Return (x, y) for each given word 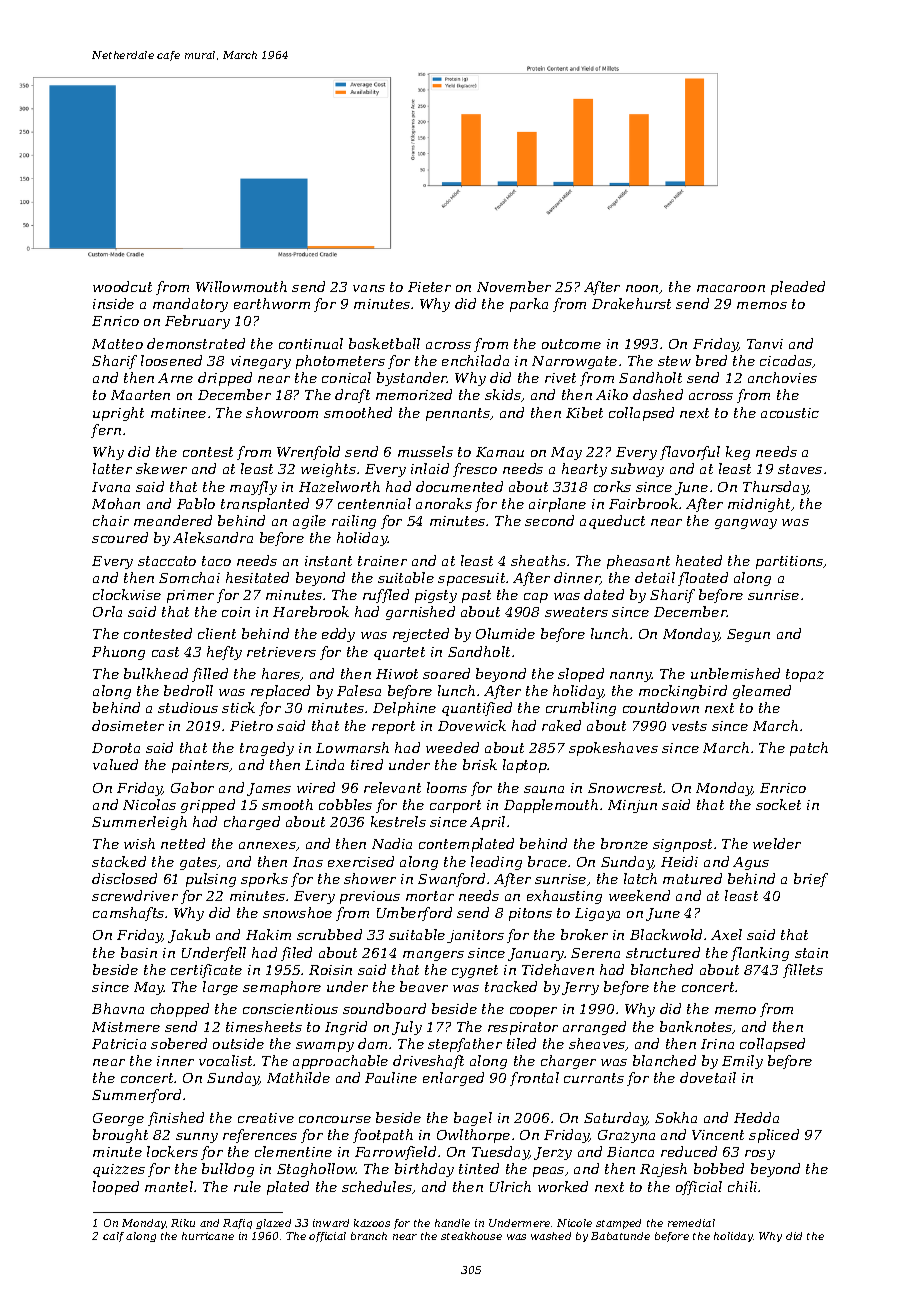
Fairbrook (643, 503)
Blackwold (666, 934)
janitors (475, 936)
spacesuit (471, 579)
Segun (748, 635)
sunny (197, 1138)
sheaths (538, 560)
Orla (107, 611)
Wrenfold (308, 453)
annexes (267, 845)
